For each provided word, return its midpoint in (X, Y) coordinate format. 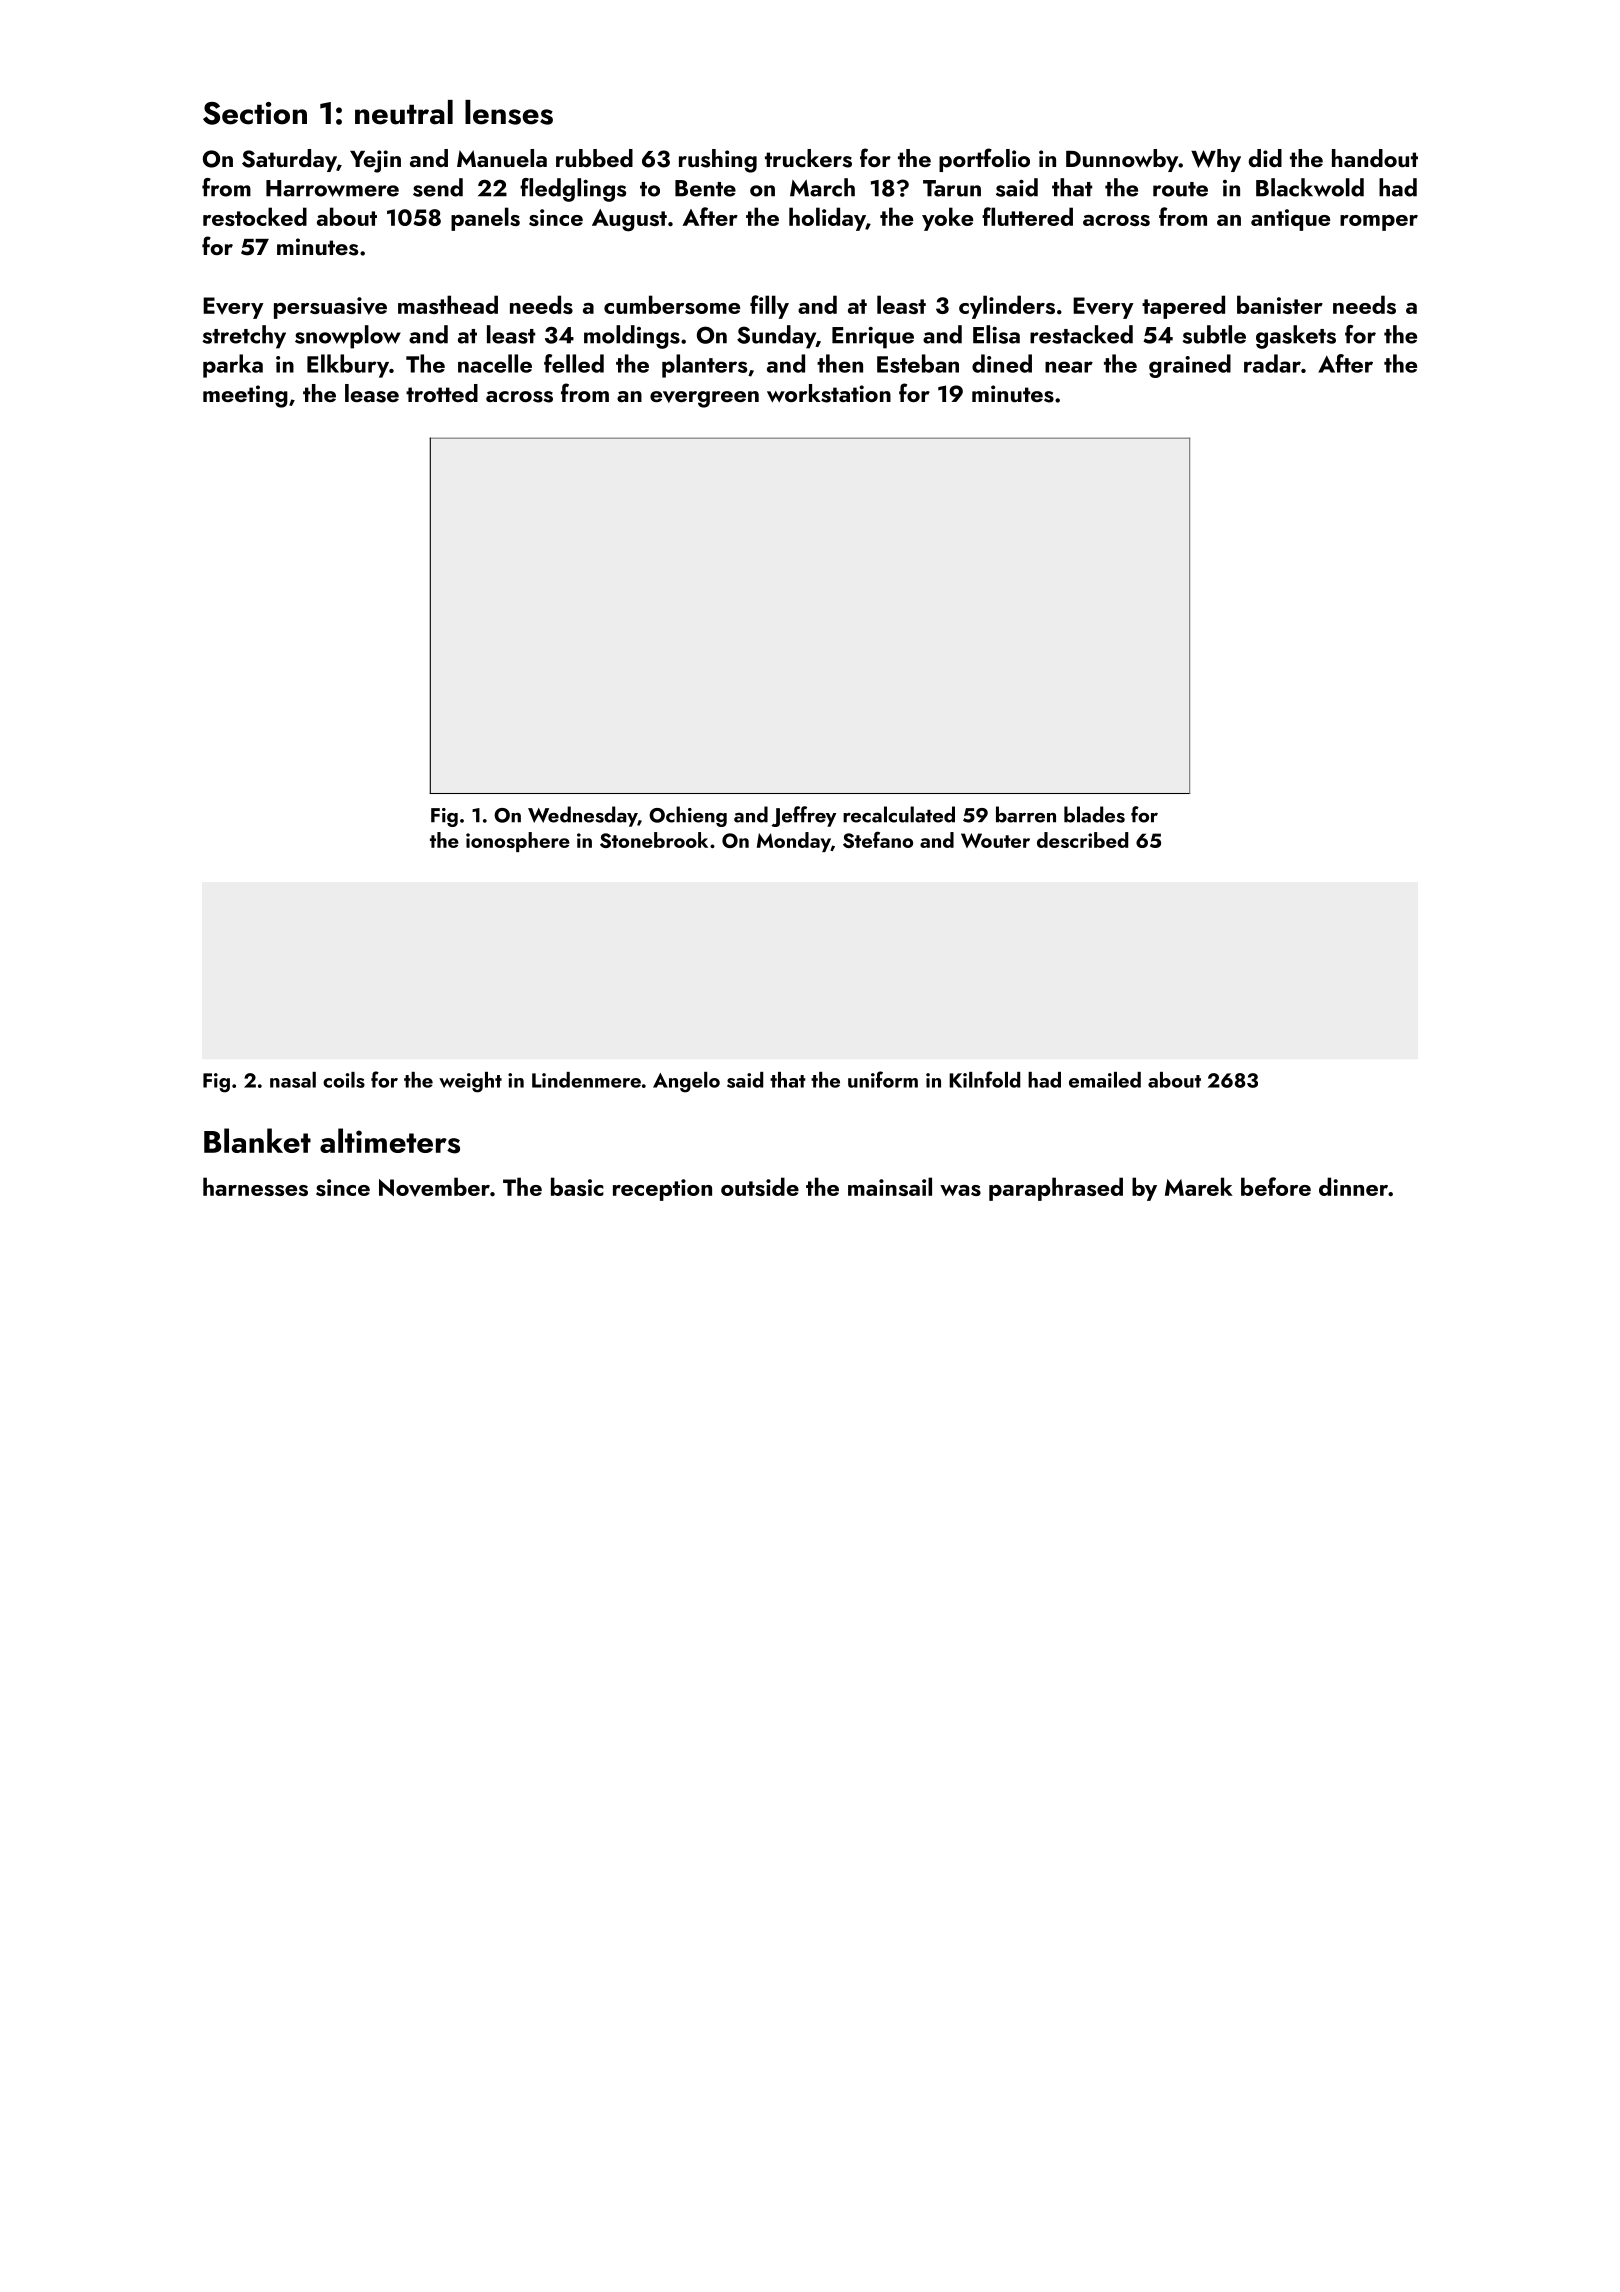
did (1265, 158)
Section (255, 113)
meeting (245, 396)
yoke (947, 219)
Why (1216, 160)
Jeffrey (804, 816)
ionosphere (518, 842)
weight (470, 1082)
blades (1094, 814)
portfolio (984, 160)
